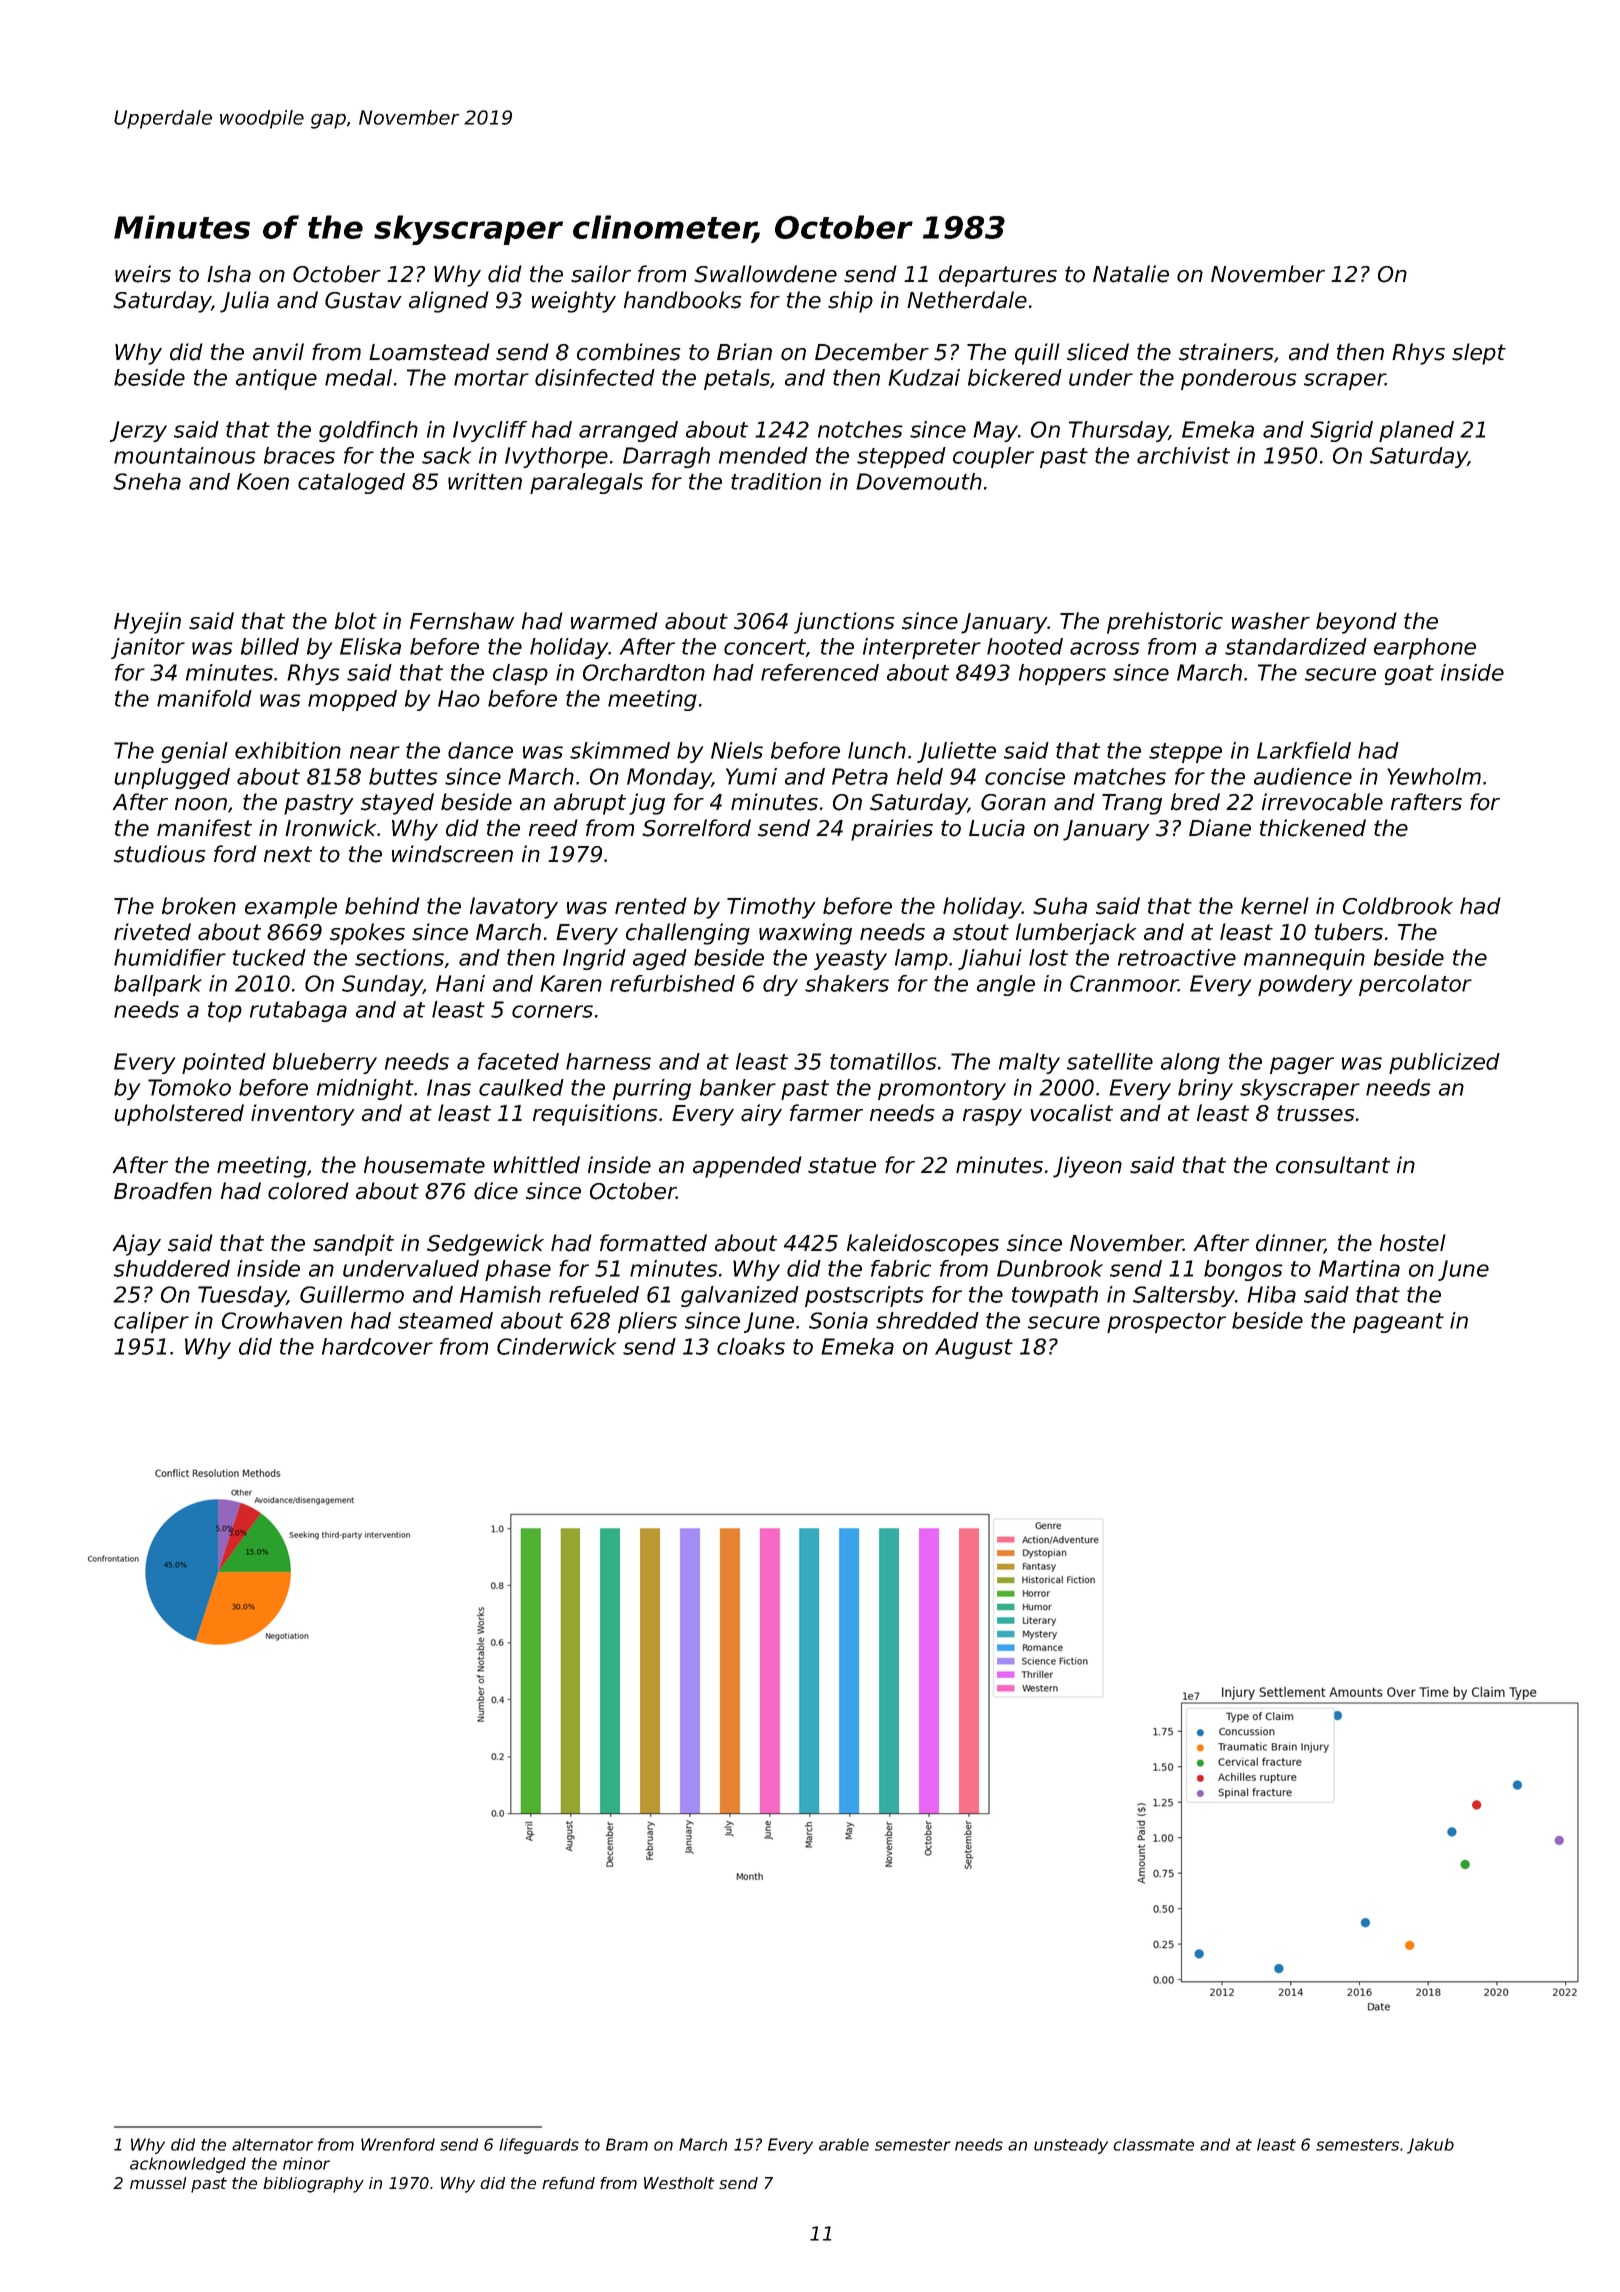 This screenshot has height=2292, width=1620. Describe the element at coordinates (1029, 1063) in the screenshot. I see `malty` at that location.
